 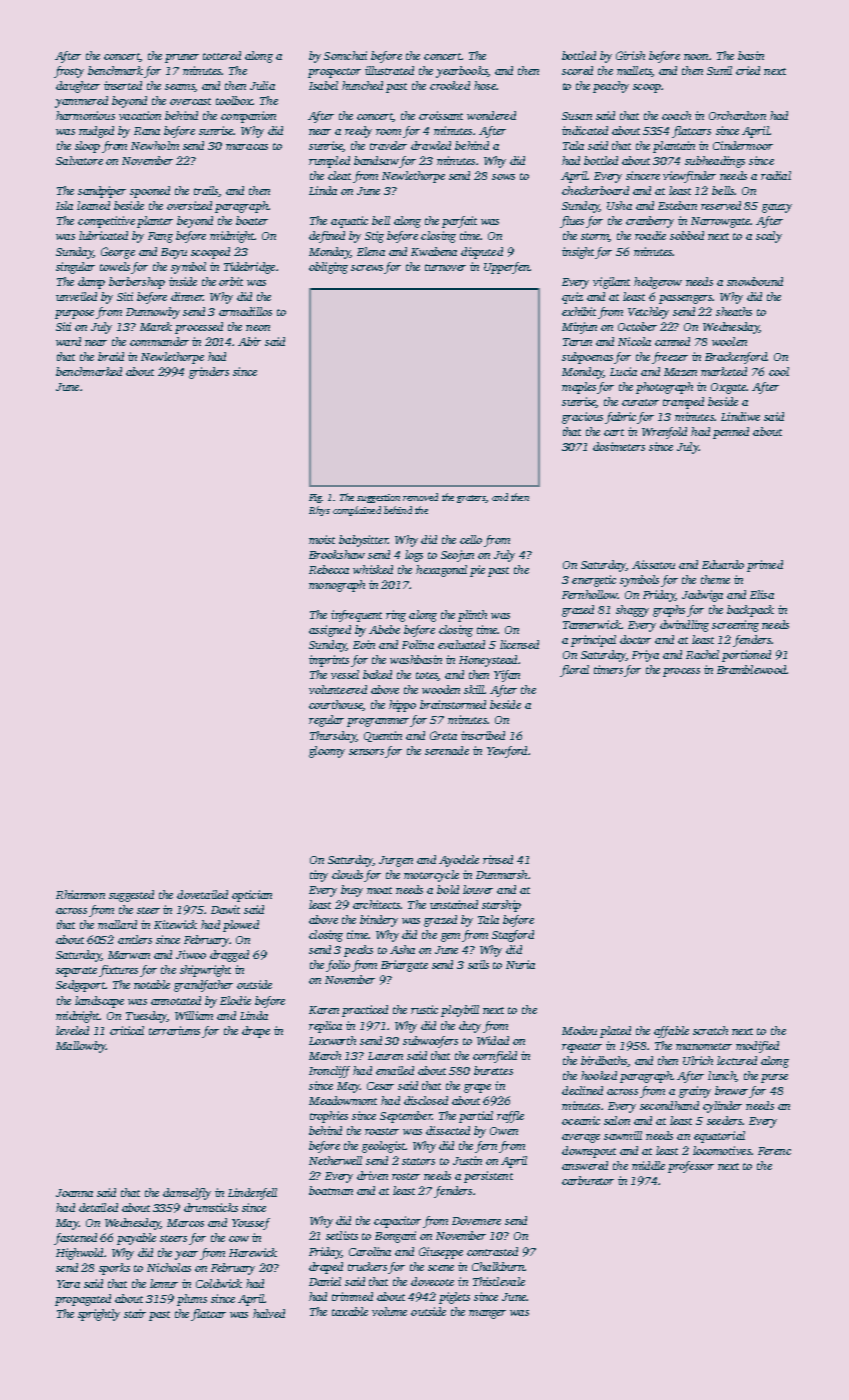 I want to click on gracious, so click(x=582, y=418).
